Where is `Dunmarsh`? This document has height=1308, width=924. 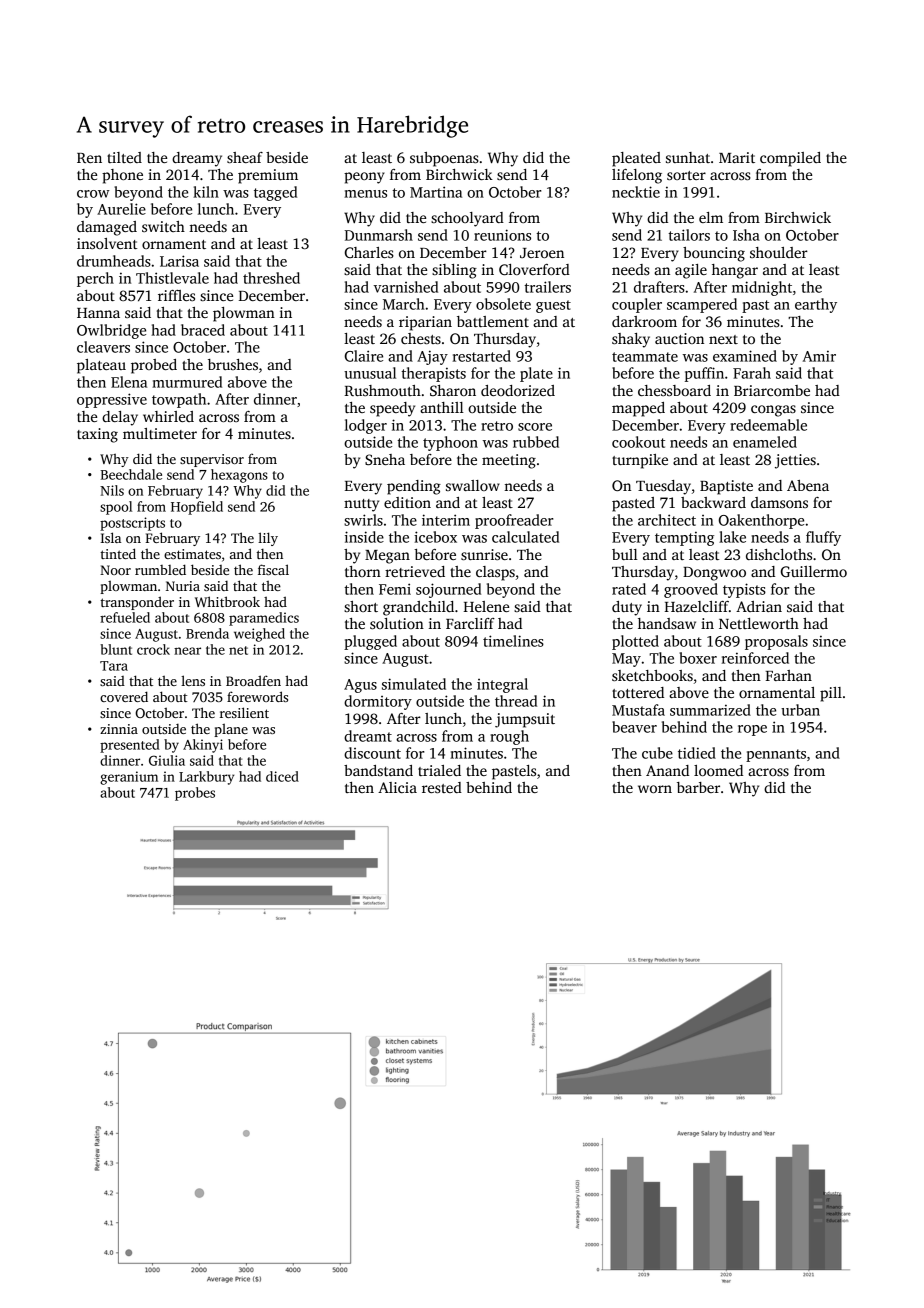 Dunmarsh is located at coordinates (379, 235).
